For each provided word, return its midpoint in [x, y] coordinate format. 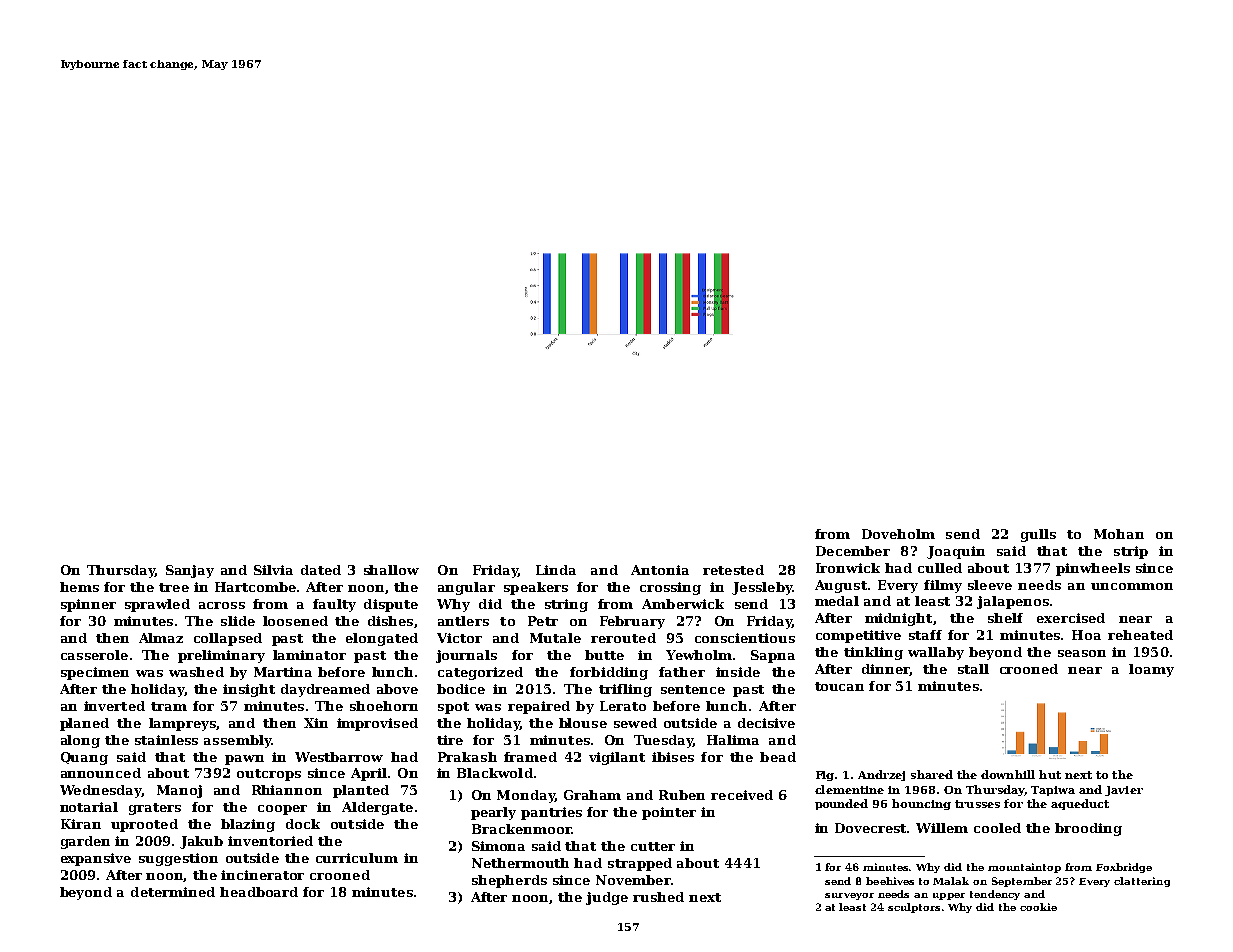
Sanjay [190, 571]
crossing [670, 588]
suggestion [178, 859]
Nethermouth [520, 863]
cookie [1038, 907]
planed [84, 724]
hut [1050, 774]
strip [1131, 552]
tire [450, 740]
